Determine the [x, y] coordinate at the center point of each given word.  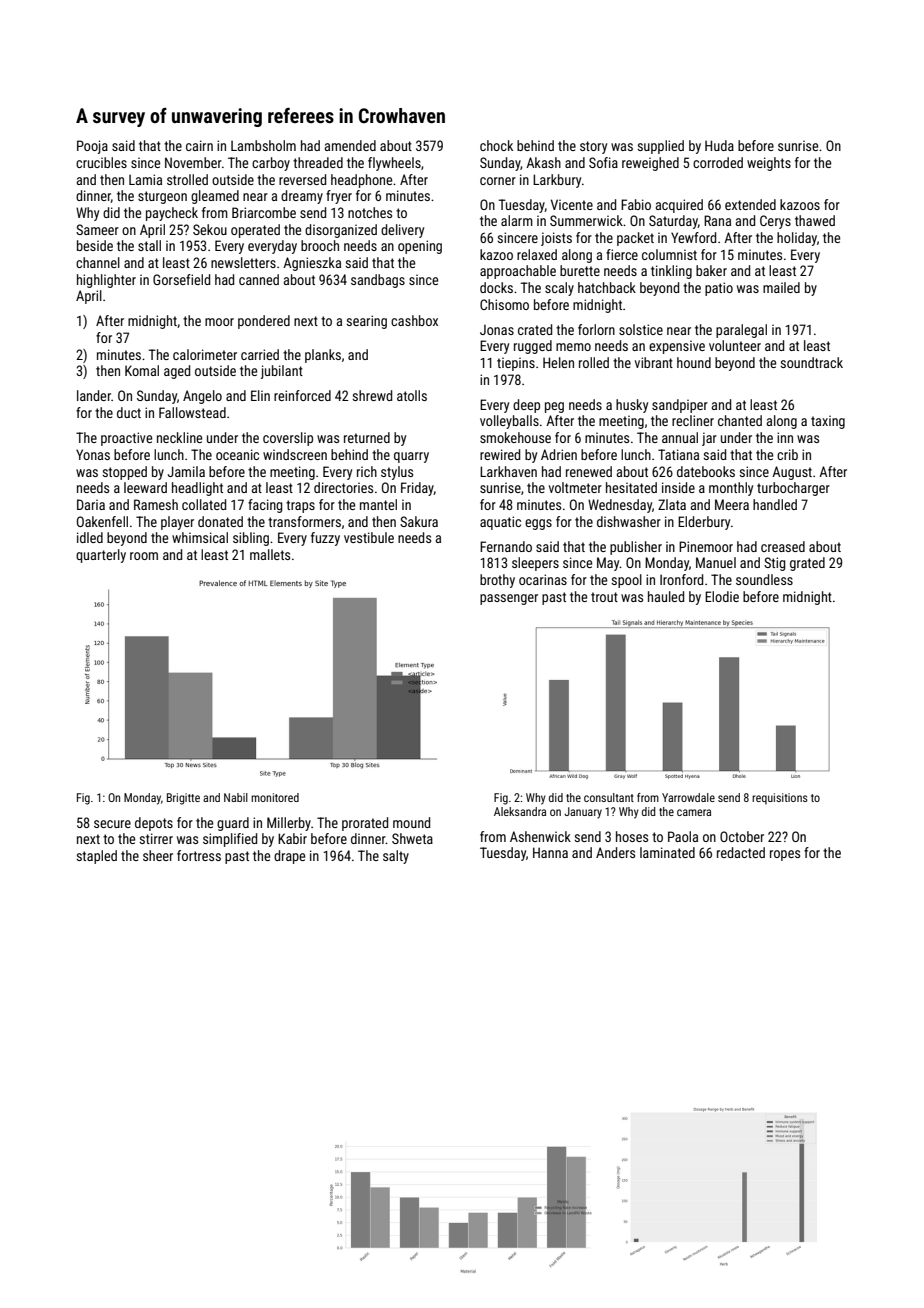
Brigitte [183, 799]
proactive [126, 439]
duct [129, 412]
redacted [741, 852]
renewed [589, 471]
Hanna [550, 852]
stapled [97, 857]
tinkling [671, 272]
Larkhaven [508, 471]
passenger [509, 599]
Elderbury [704, 523]
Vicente [572, 204]
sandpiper [680, 406]
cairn [199, 145]
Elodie [722, 596]
